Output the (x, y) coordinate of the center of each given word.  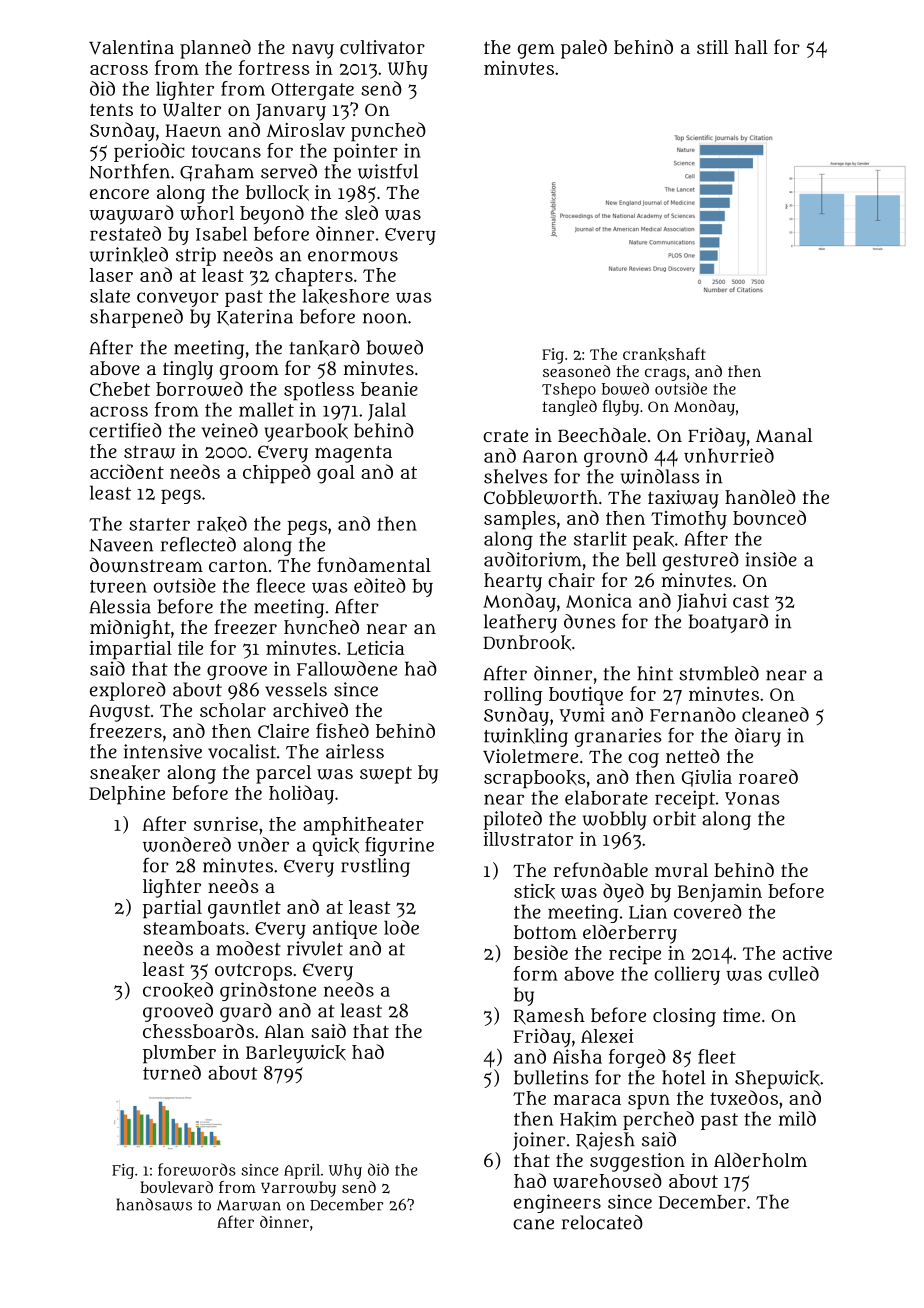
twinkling (526, 737)
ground (616, 457)
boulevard (176, 1187)
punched (388, 132)
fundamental (374, 564)
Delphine (127, 795)
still (712, 47)
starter (159, 524)
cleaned (775, 714)
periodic (149, 152)
